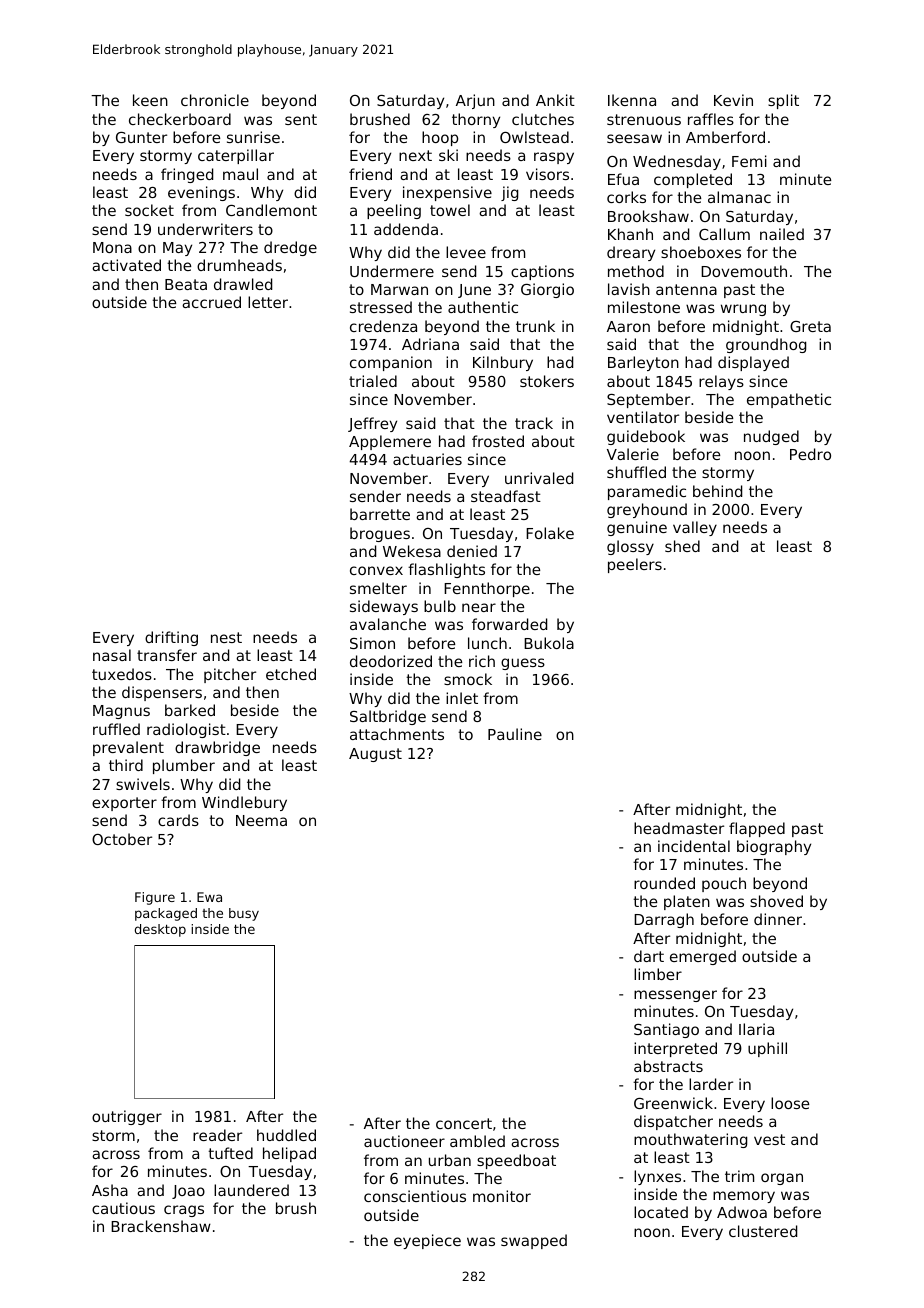 The height and width of the document is (1308, 924). Describe the element at coordinates (475, 101) in the document. I see `Arjun` at that location.
